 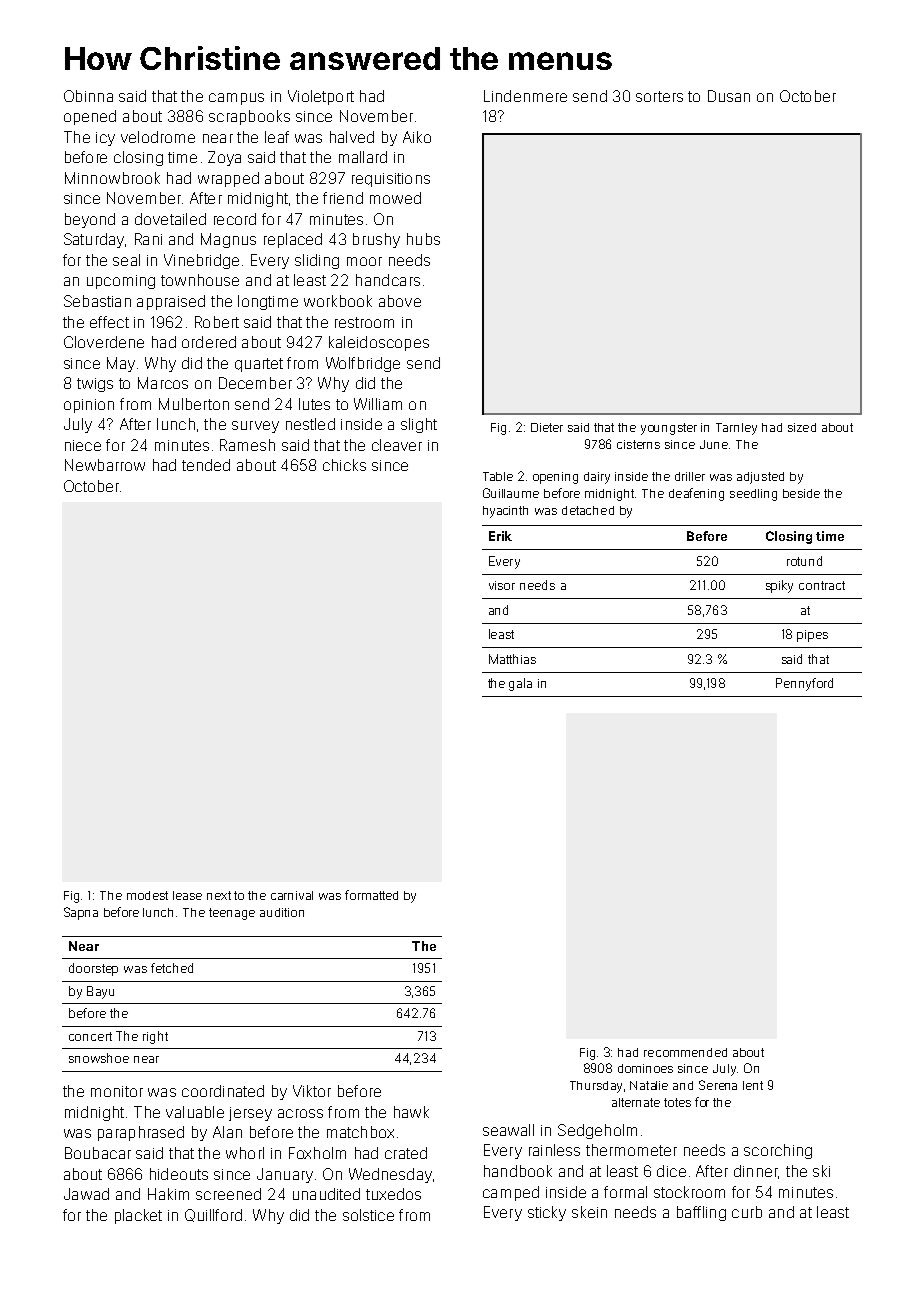 I want to click on hubs, so click(x=423, y=239).
